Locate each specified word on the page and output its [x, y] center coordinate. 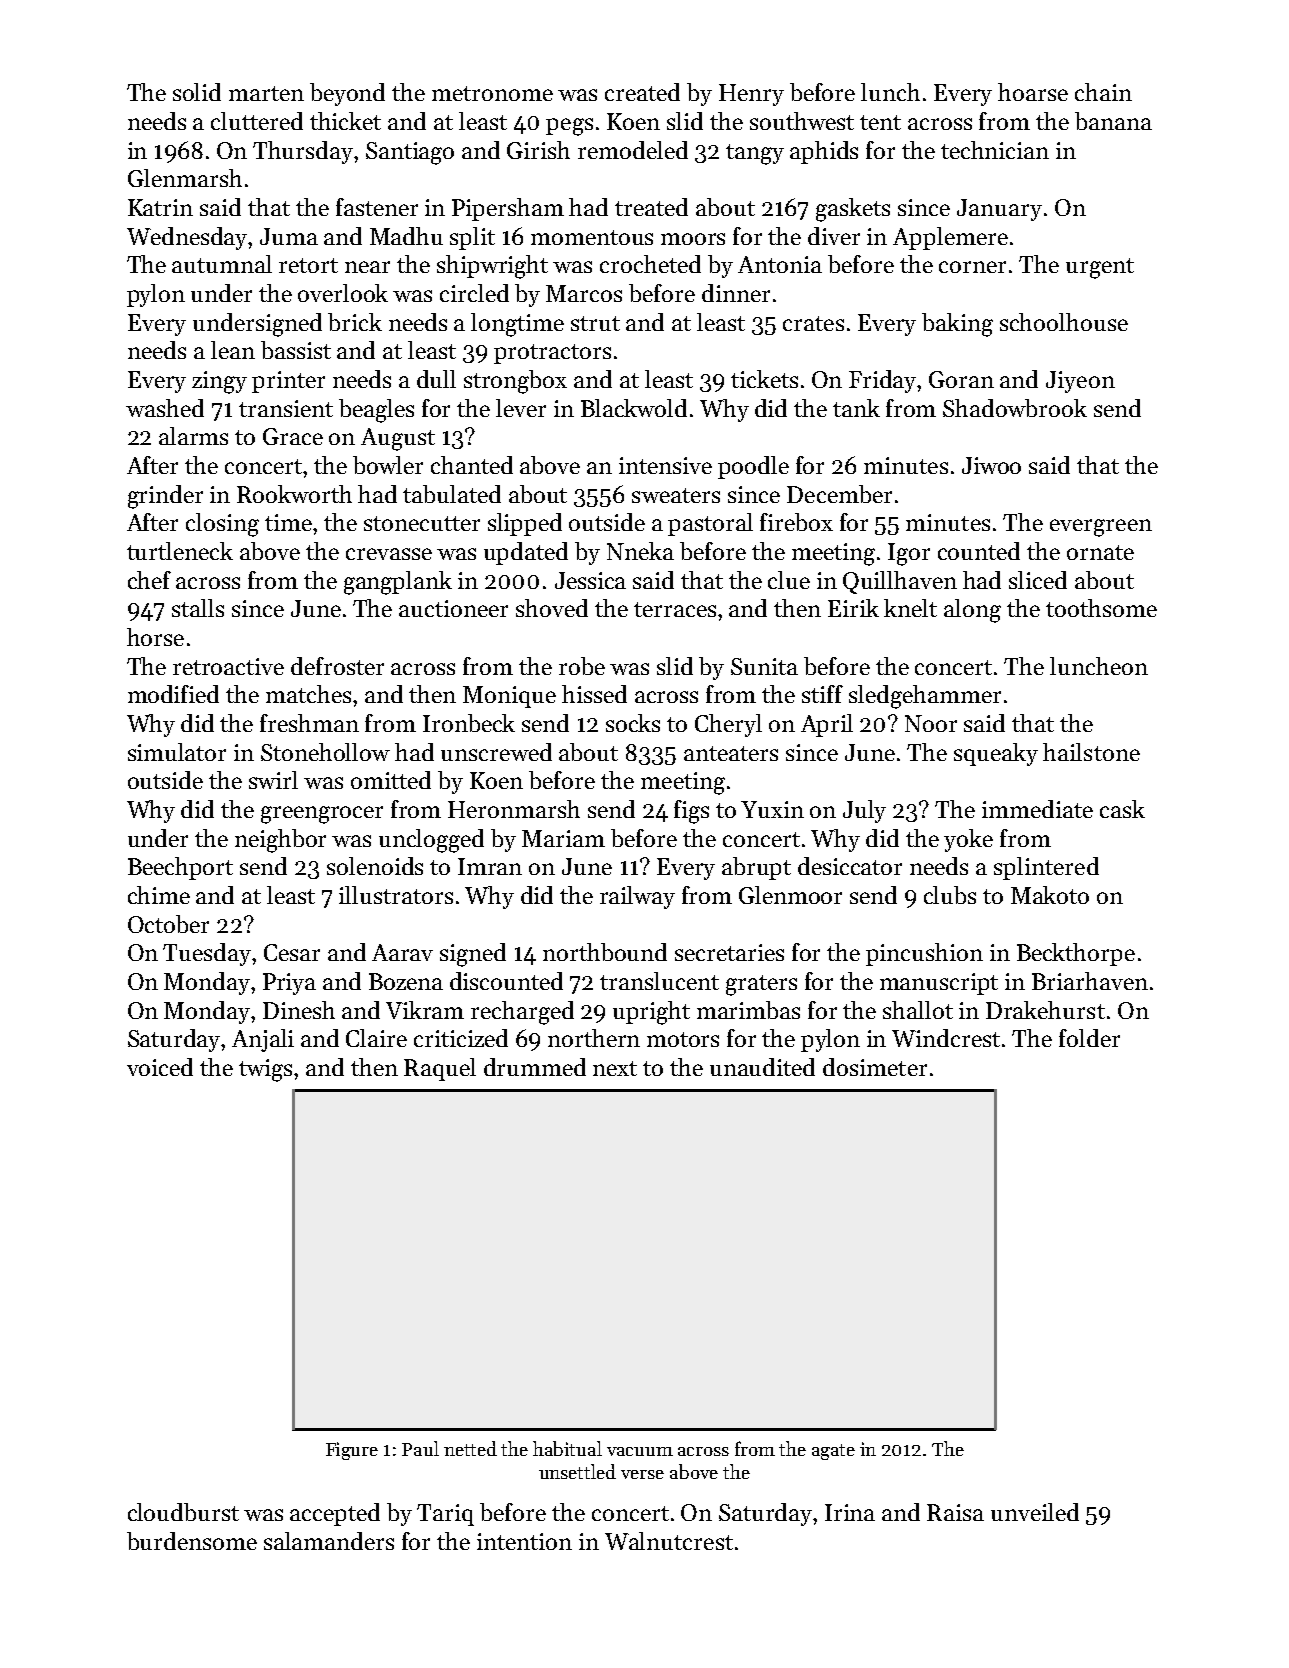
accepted [335, 1514]
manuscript [939, 984]
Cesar [292, 952]
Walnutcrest [669, 1541]
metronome [492, 93]
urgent [1100, 268]
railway [637, 897]
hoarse [1033, 92]
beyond [347, 94]
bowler [388, 465]
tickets [764, 379]
